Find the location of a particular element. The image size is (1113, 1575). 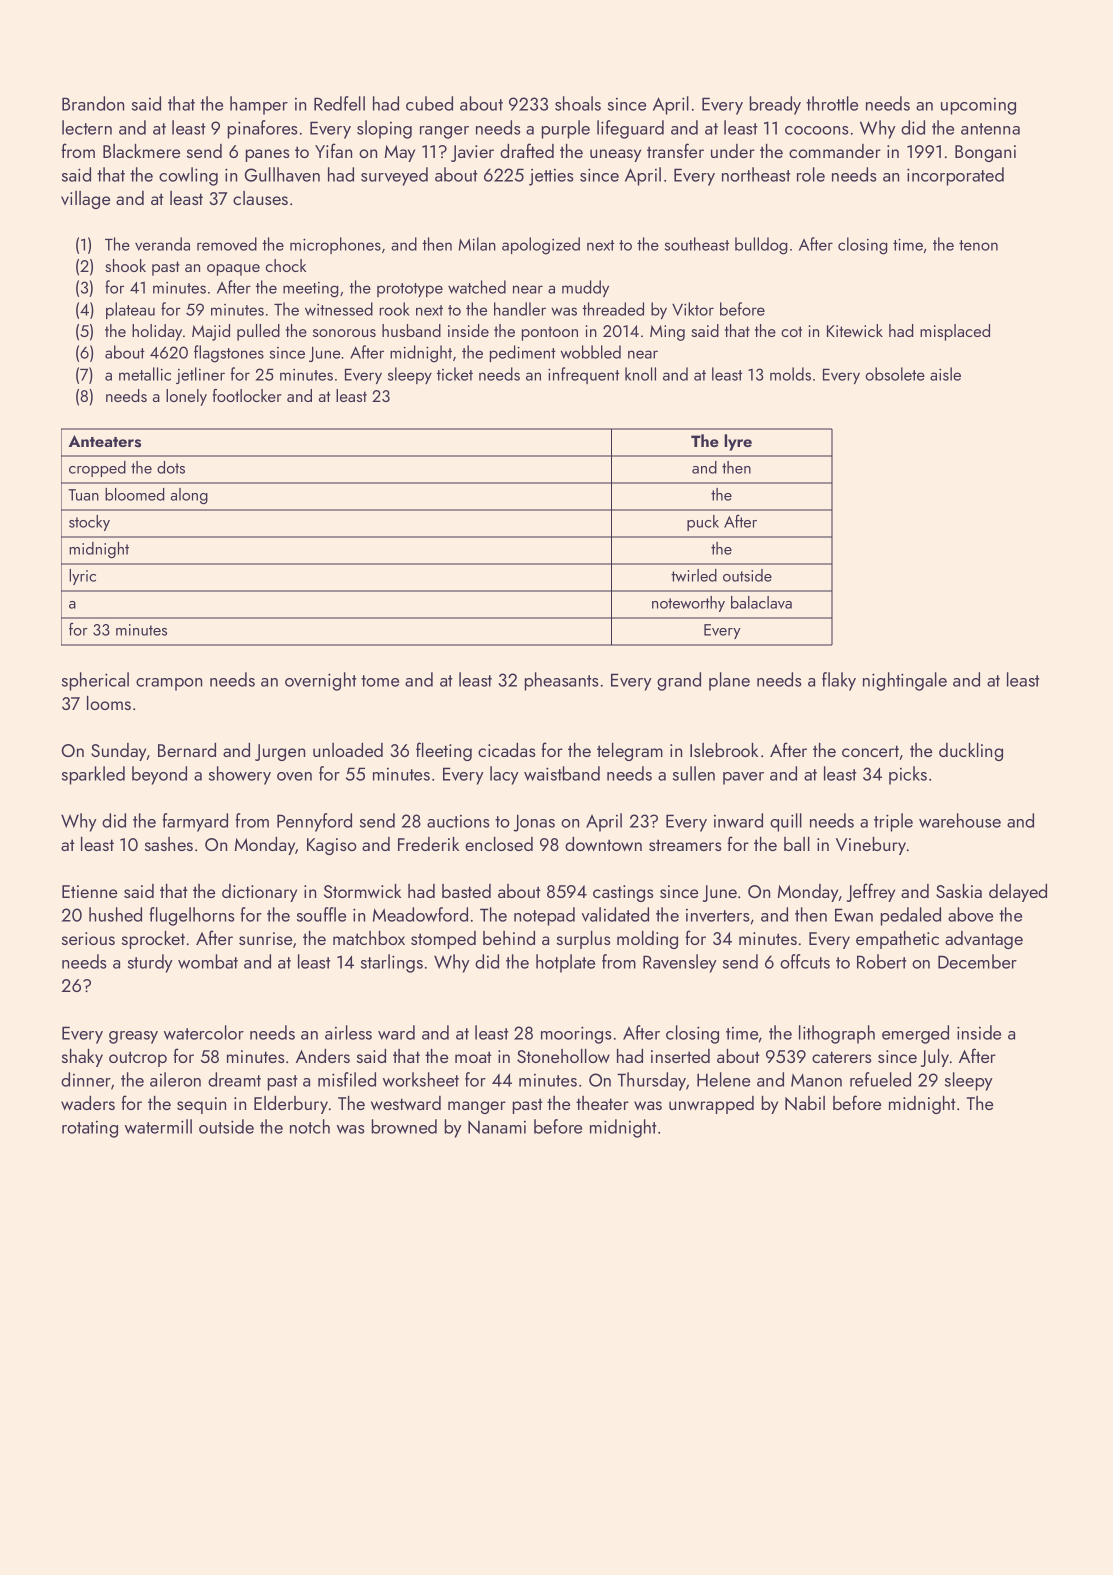

Redfell is located at coordinates (339, 103).
